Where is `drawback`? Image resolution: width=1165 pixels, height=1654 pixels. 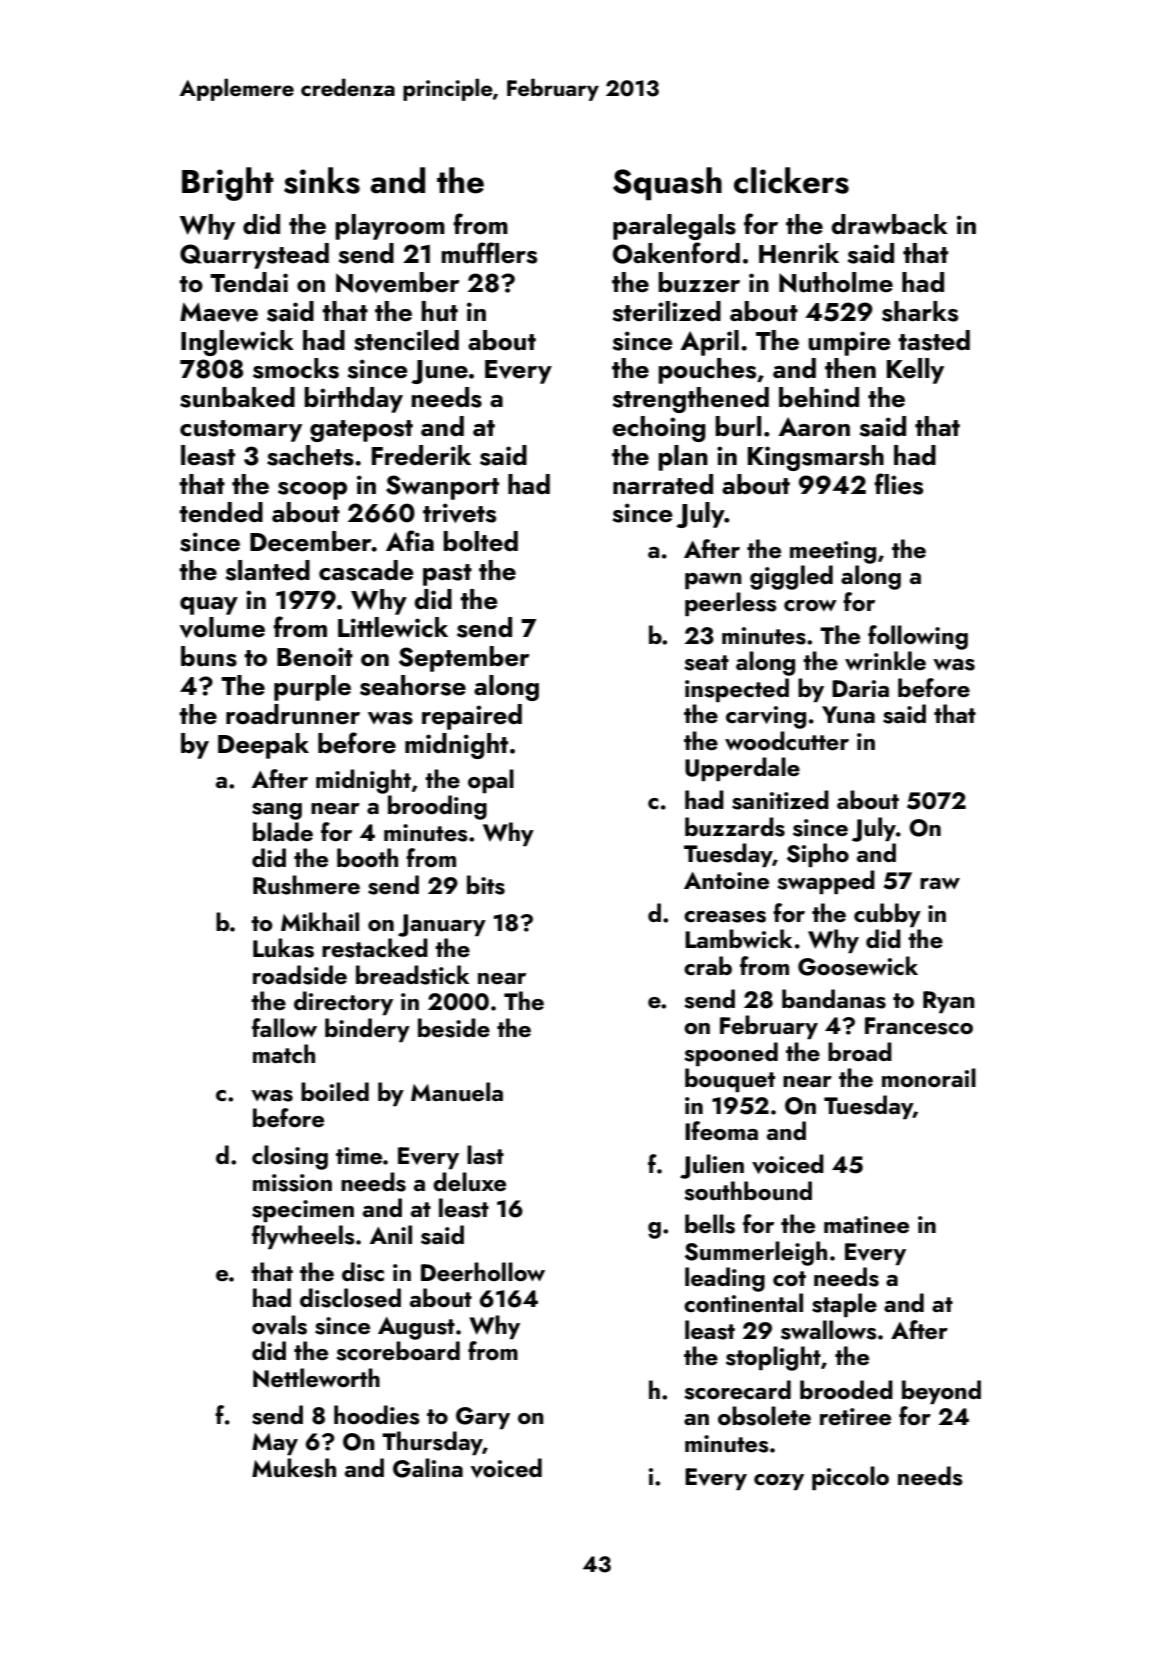 drawback is located at coordinates (889, 224).
